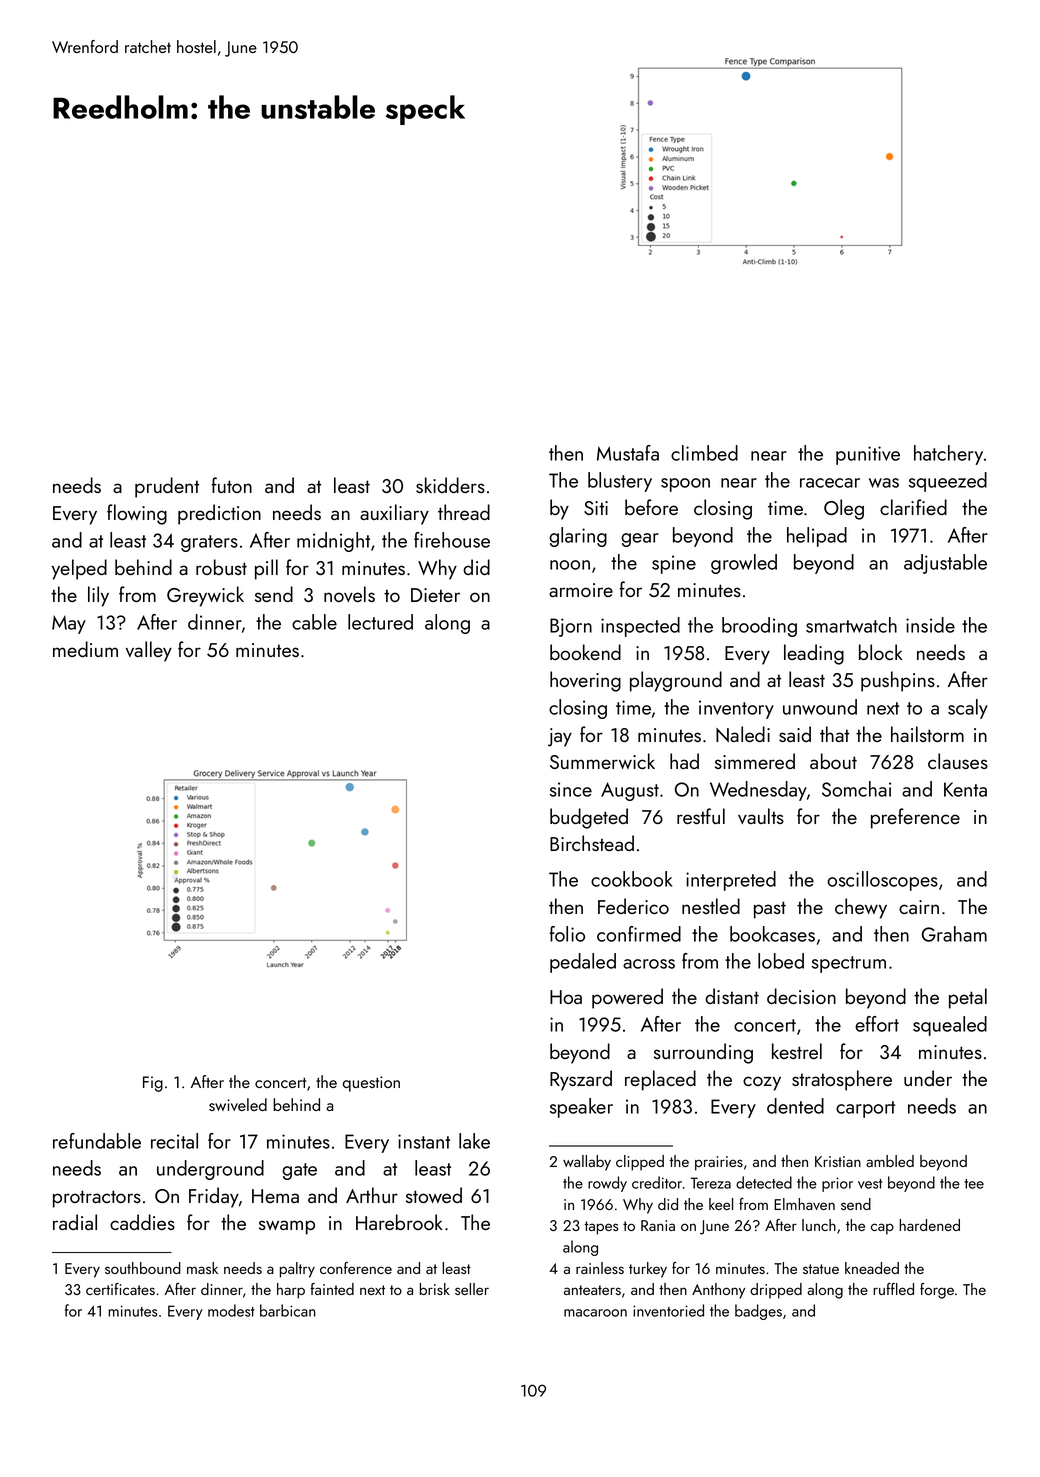 The width and height of the screenshot is (1040, 1477). Describe the element at coordinates (266, 569) in the screenshot. I see `pill` at that location.
